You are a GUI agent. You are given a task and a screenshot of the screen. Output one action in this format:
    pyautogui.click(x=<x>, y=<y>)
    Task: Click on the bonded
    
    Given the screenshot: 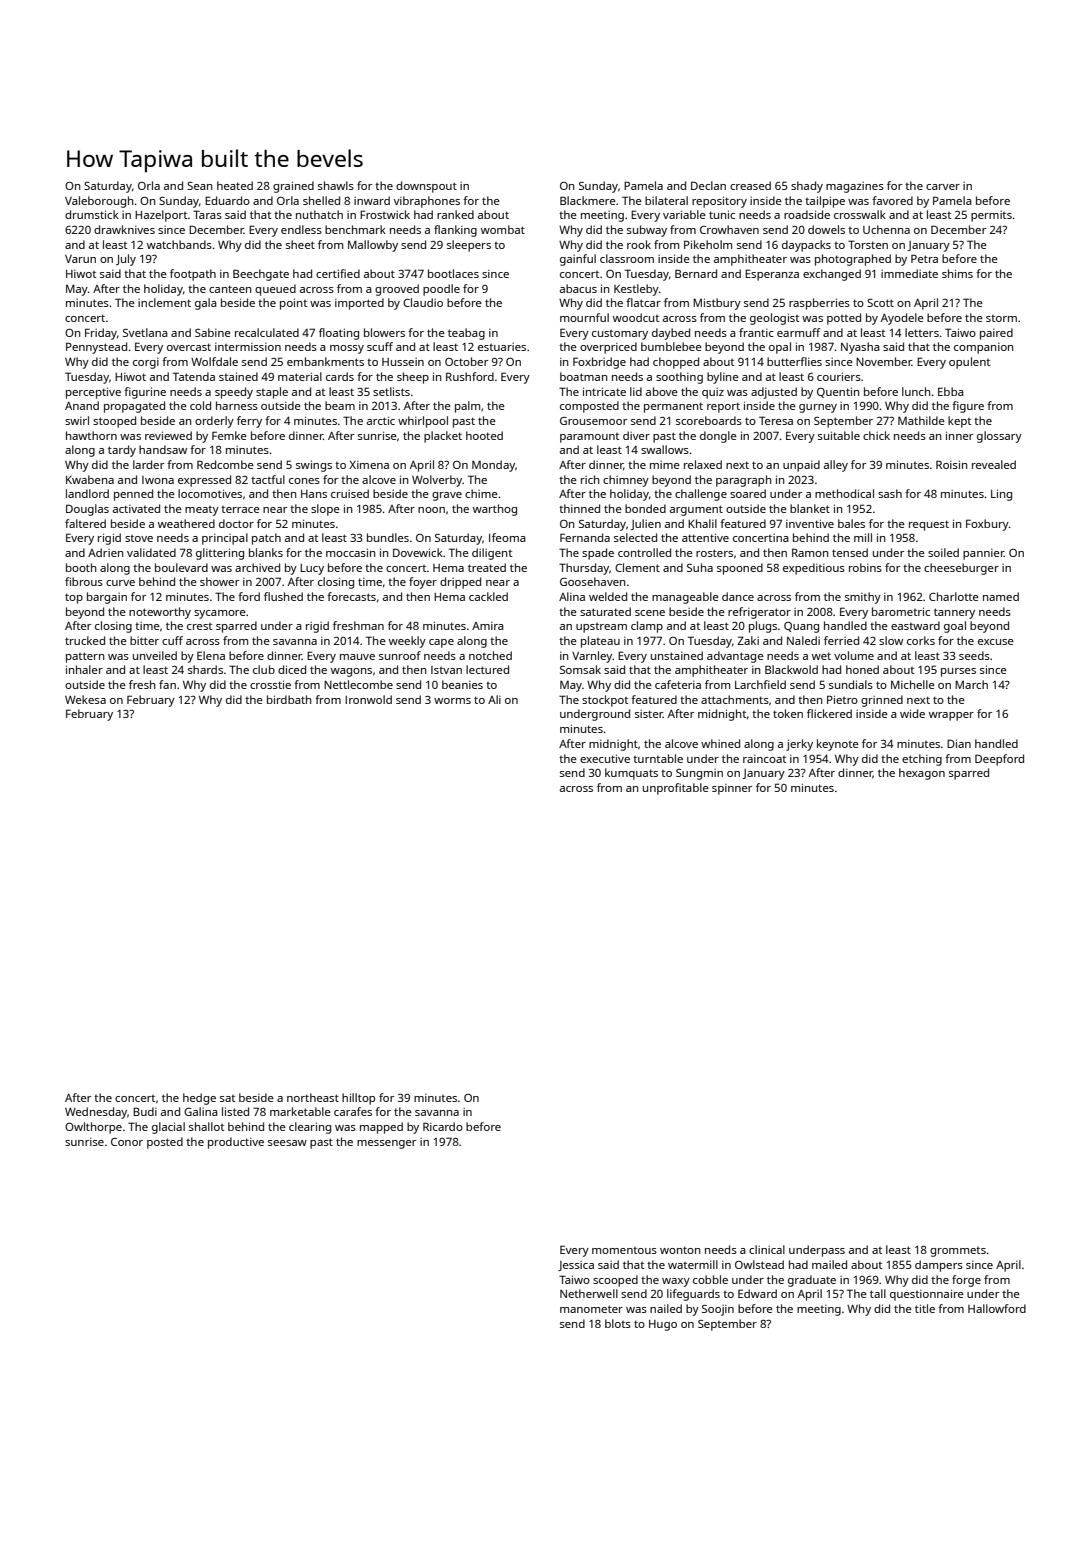 What is the action you would take?
    pyautogui.click(x=645, y=508)
